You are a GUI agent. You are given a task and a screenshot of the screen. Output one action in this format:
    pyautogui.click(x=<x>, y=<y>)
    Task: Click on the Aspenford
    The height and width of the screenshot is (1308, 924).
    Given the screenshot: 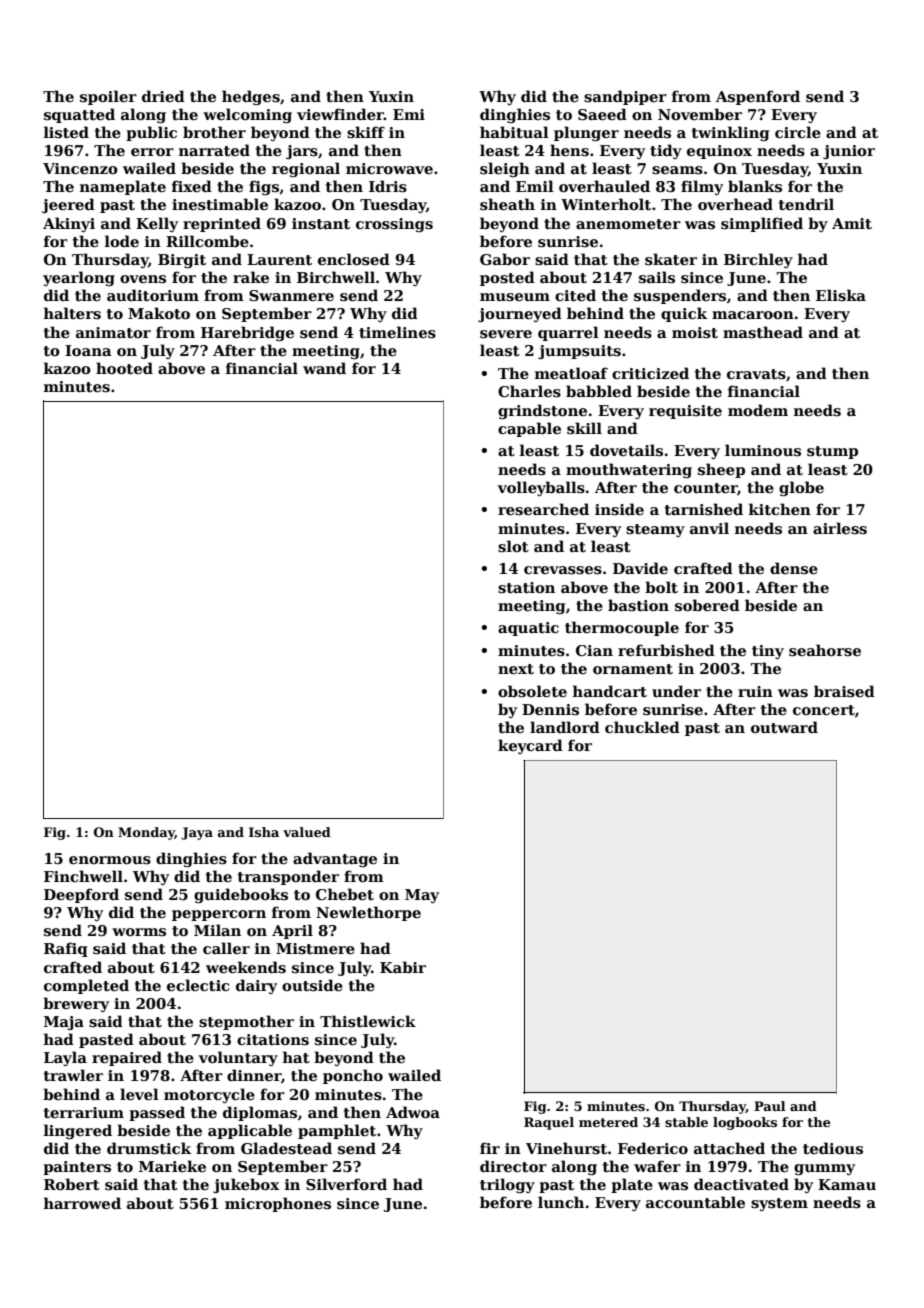 What is the action you would take?
    pyautogui.click(x=758, y=97)
